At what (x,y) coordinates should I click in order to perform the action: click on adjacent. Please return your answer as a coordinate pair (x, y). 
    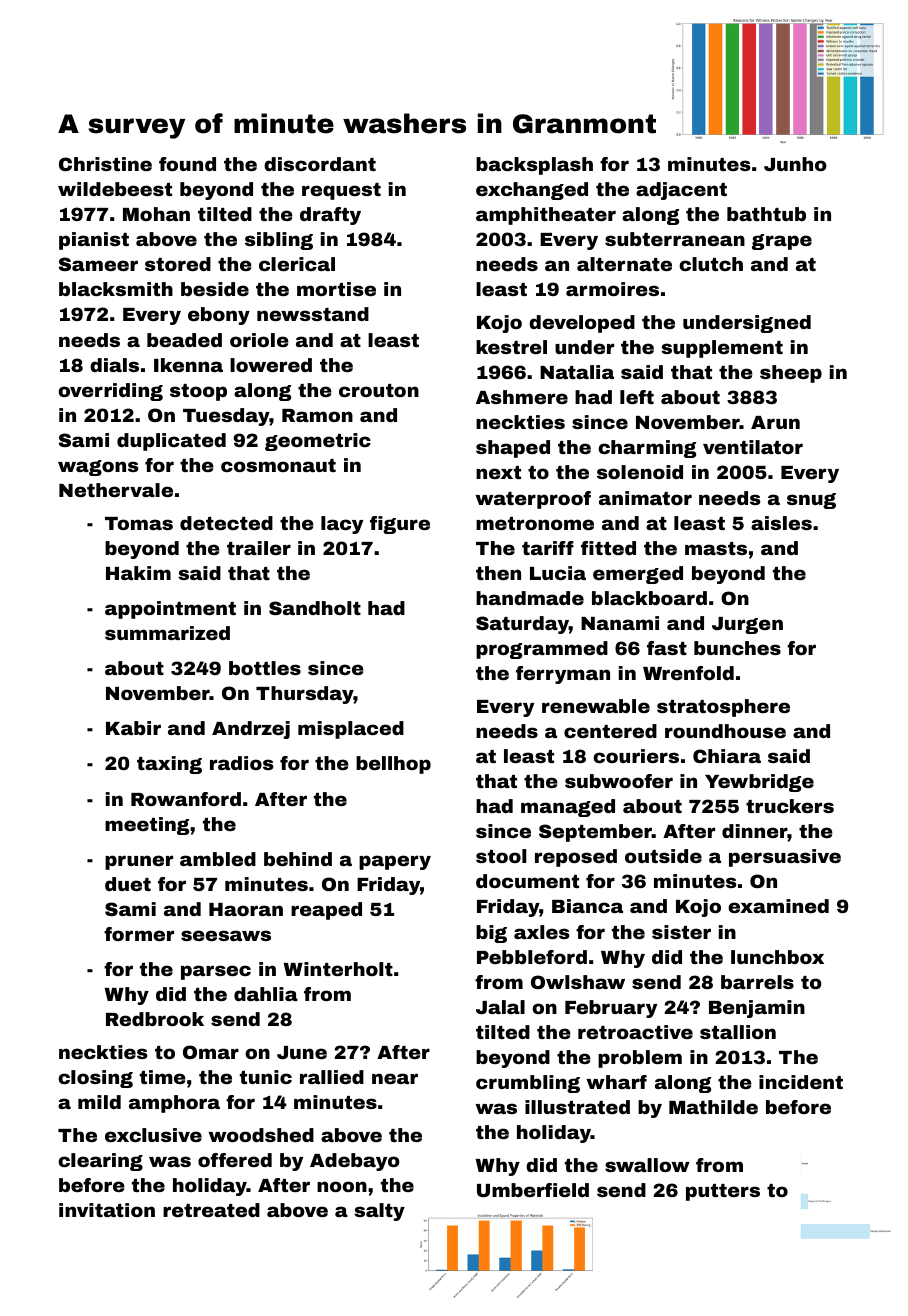
    Looking at the image, I should click on (681, 191).
